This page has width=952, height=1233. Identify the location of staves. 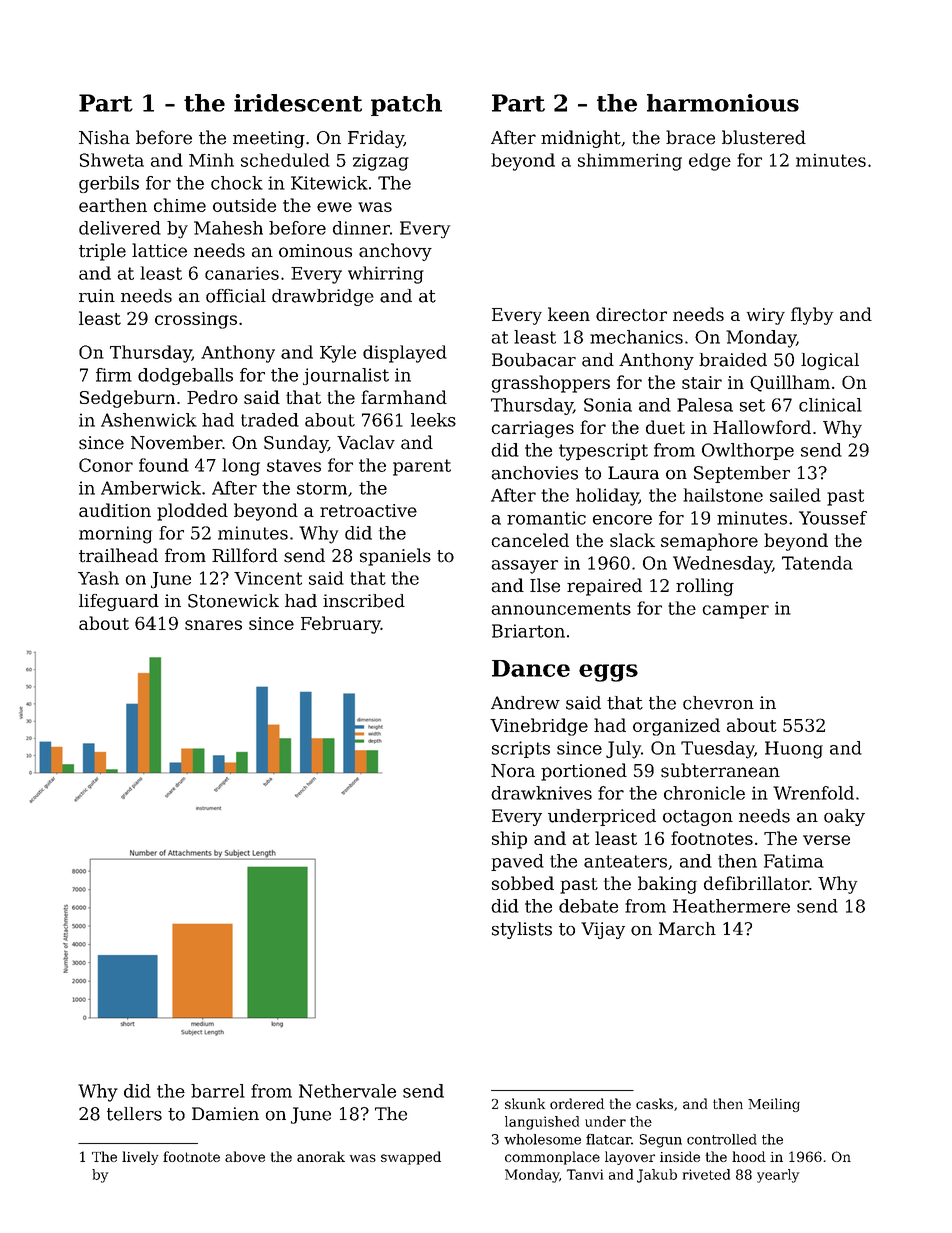
(294, 465).
